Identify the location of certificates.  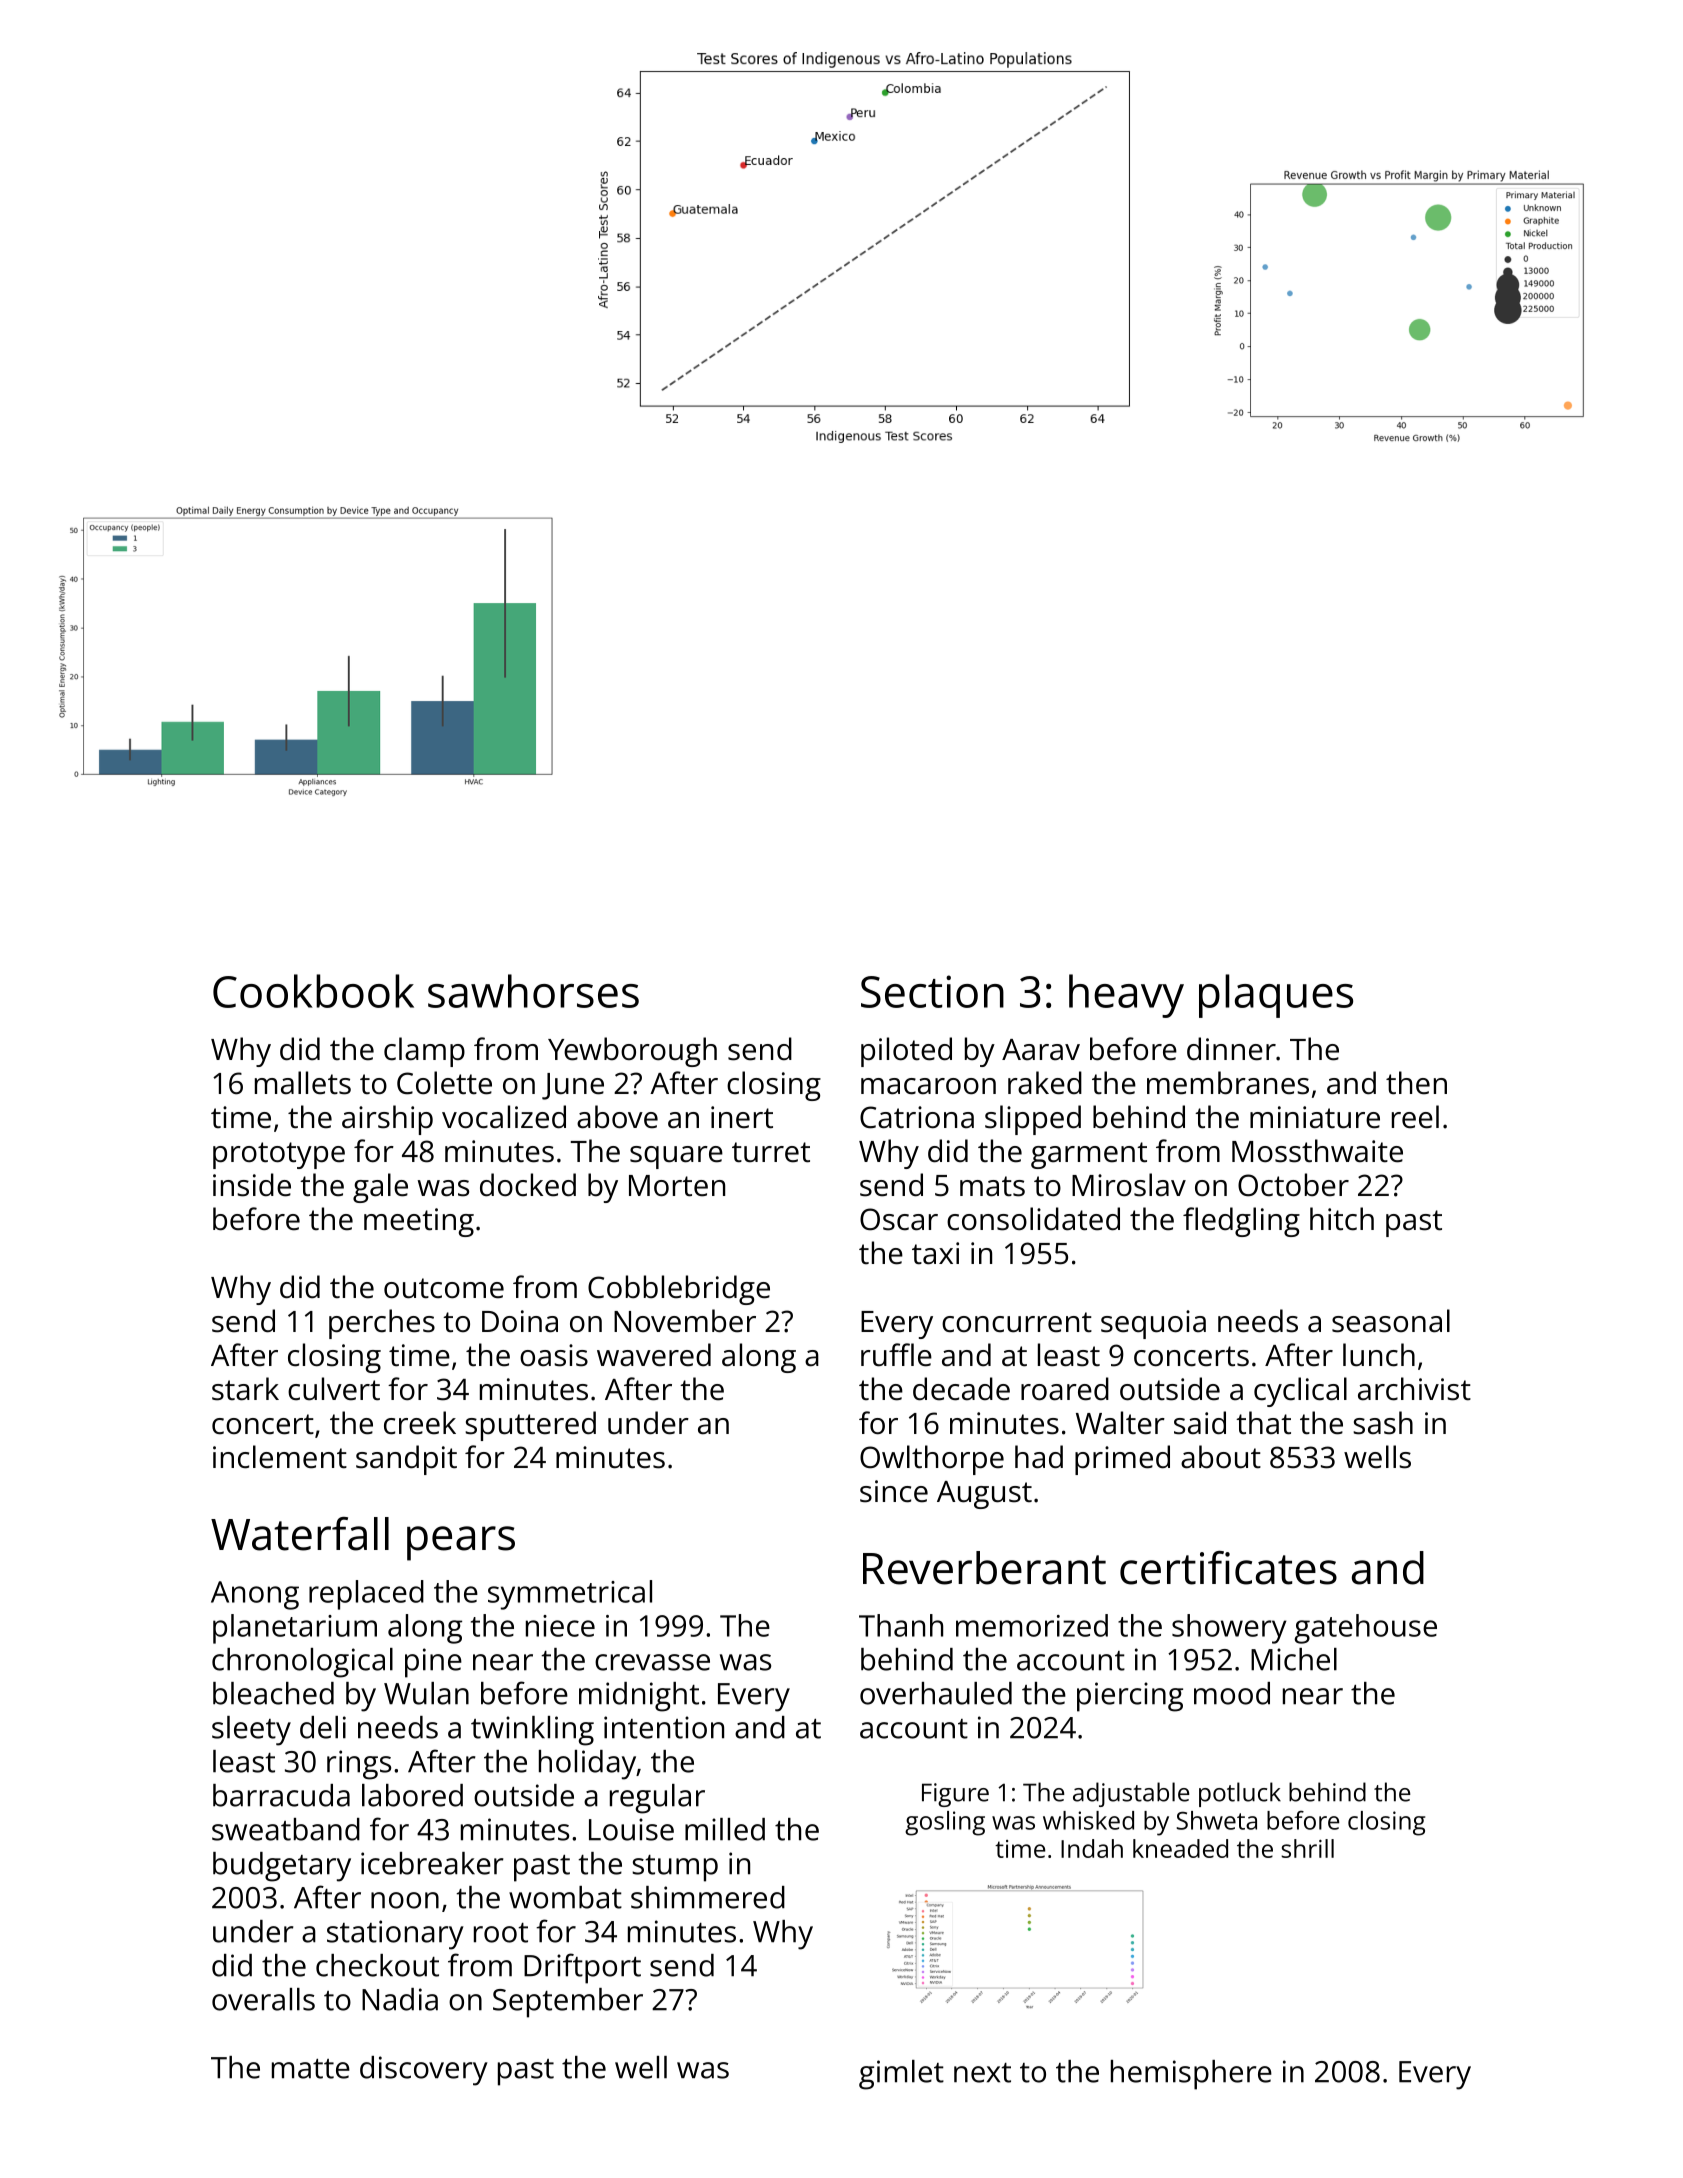
(1228, 1568).
